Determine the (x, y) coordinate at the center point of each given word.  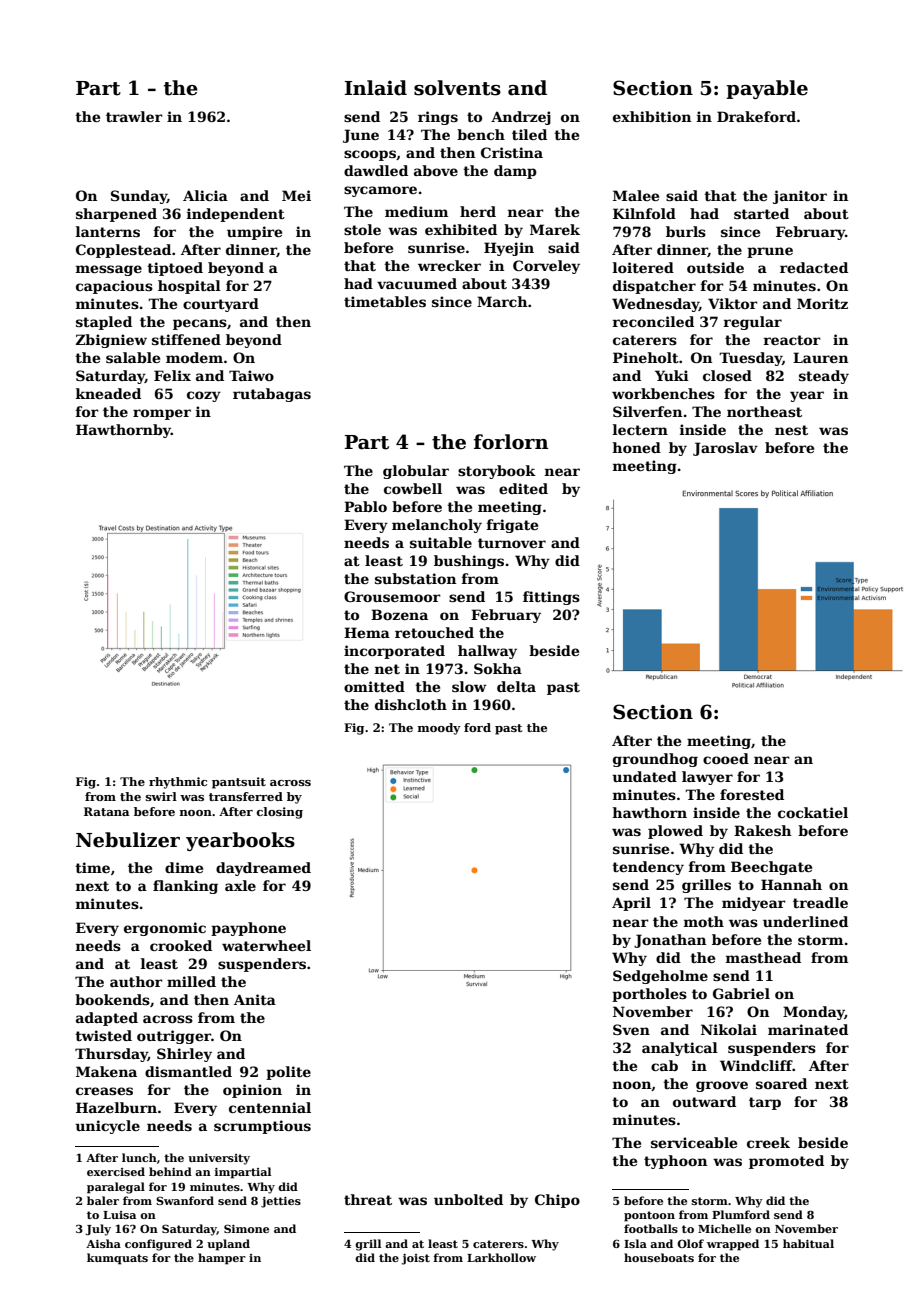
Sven (631, 1029)
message (109, 270)
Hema (367, 632)
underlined (805, 921)
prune (770, 252)
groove (722, 1086)
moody (439, 729)
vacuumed (417, 283)
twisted (103, 1035)
